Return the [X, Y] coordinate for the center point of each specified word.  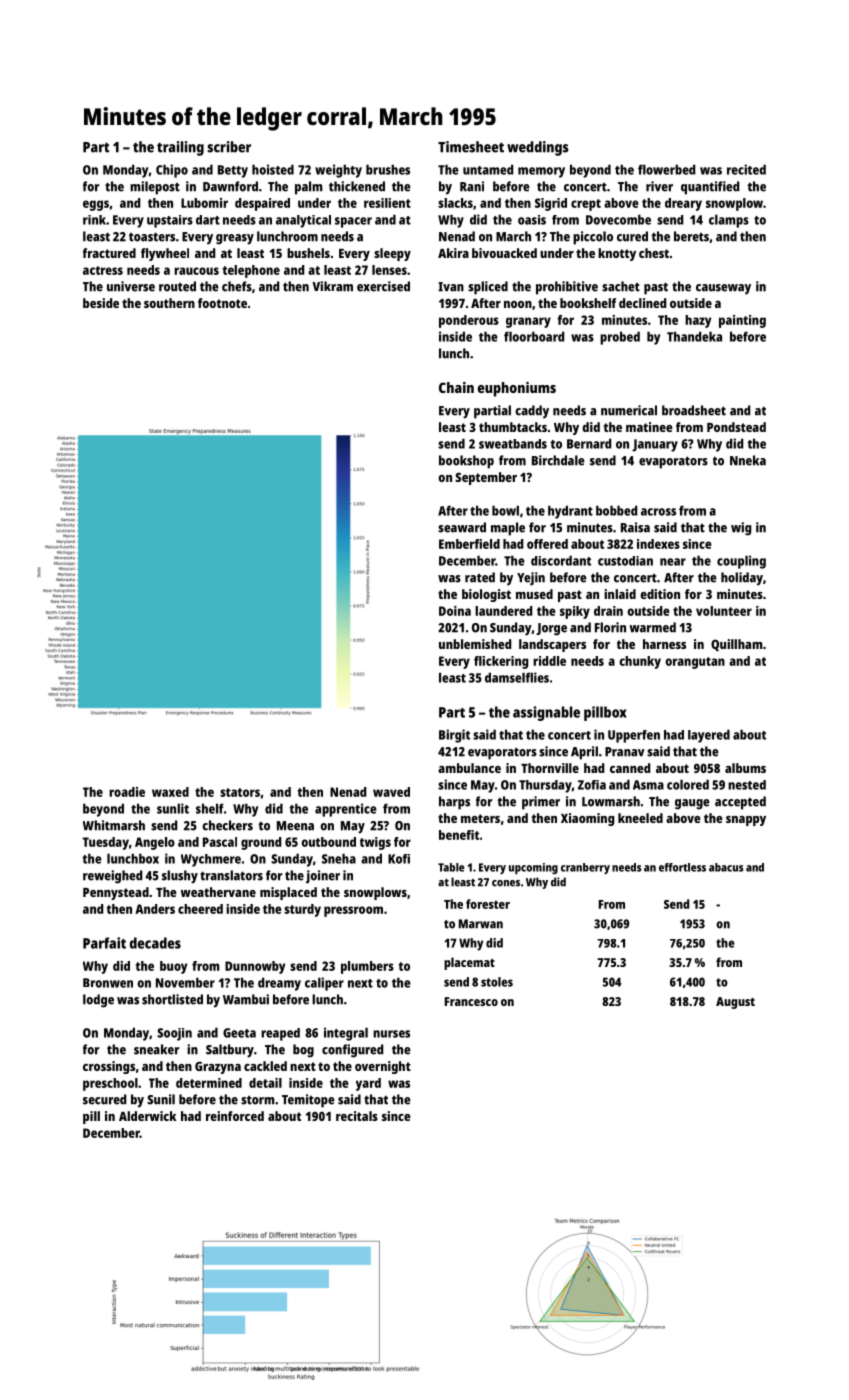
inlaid [620, 594]
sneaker [156, 1049]
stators [240, 792]
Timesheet [471, 147]
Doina [455, 611]
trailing [180, 148]
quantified [710, 188]
